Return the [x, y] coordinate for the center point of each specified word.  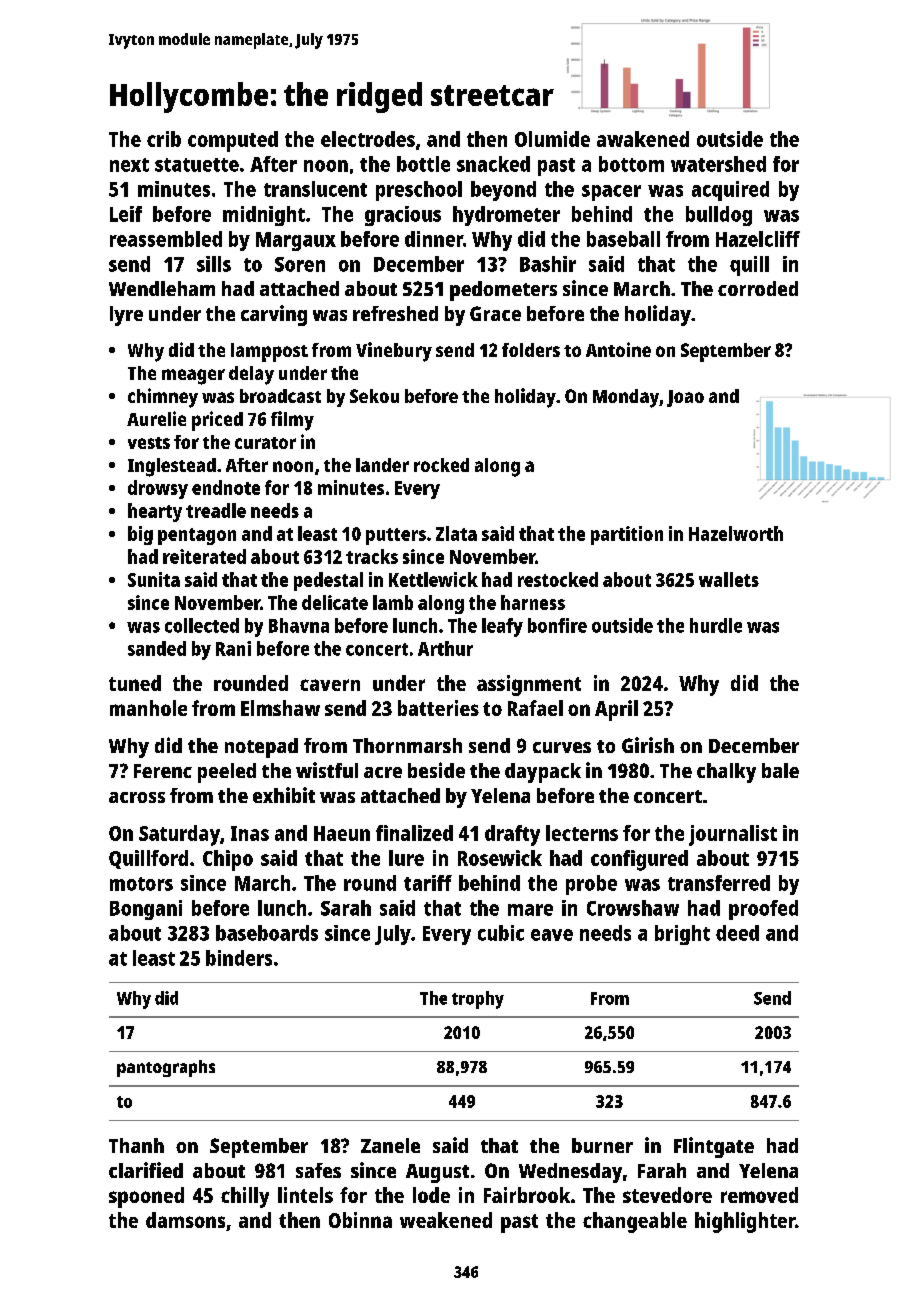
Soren [300, 264]
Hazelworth [736, 533]
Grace [495, 313]
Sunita [154, 579]
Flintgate [714, 1147]
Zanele [390, 1145]
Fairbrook [527, 1195]
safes [318, 1170]
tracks [372, 556]
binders [239, 958]
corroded [758, 288]
